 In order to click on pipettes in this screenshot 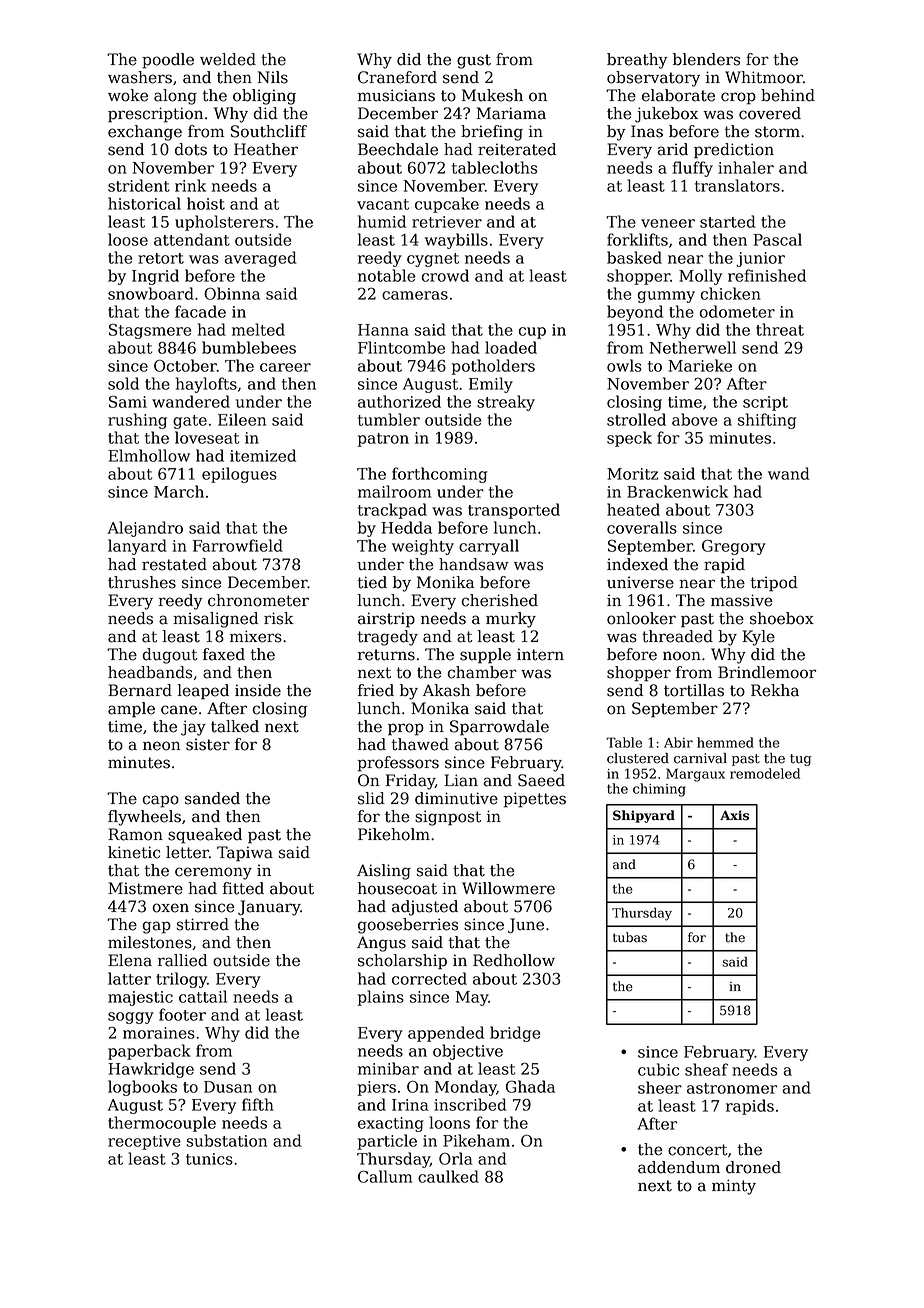, I will do `click(534, 800)`.
